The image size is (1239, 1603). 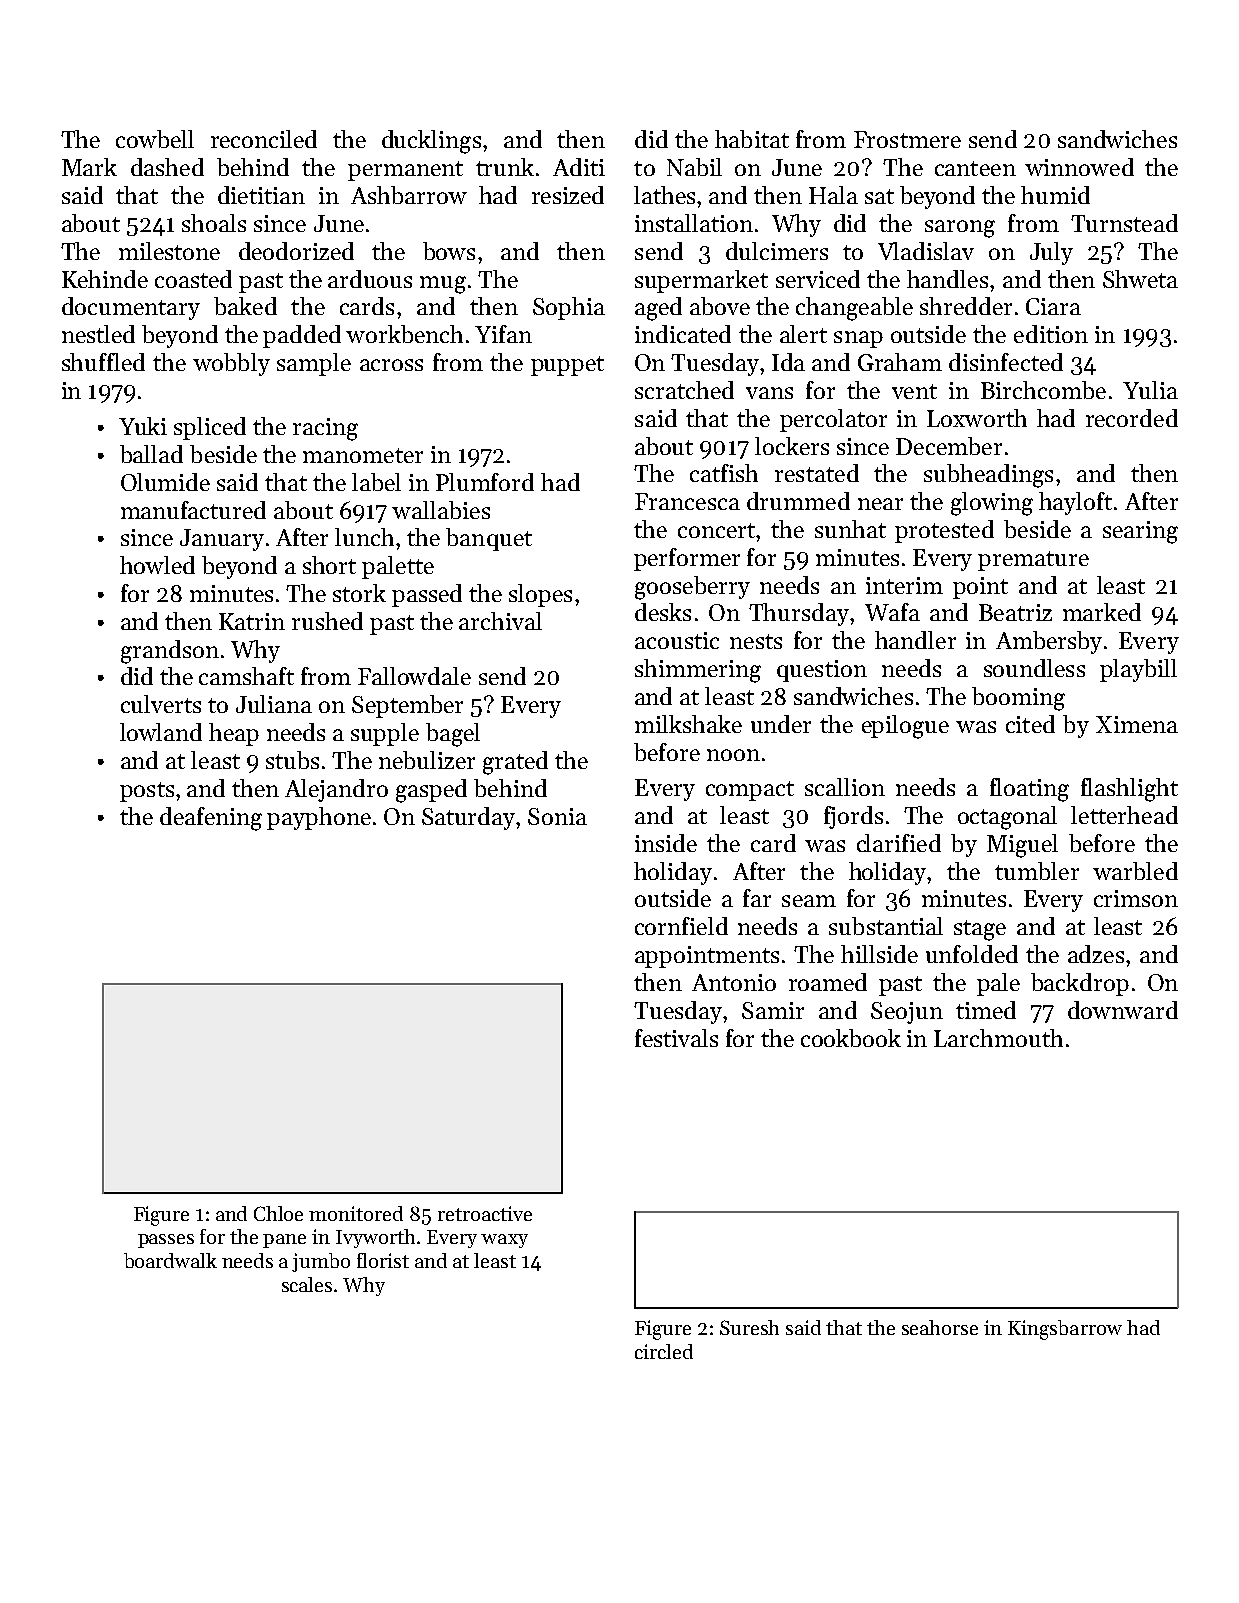 I want to click on deafening, so click(x=211, y=819).
